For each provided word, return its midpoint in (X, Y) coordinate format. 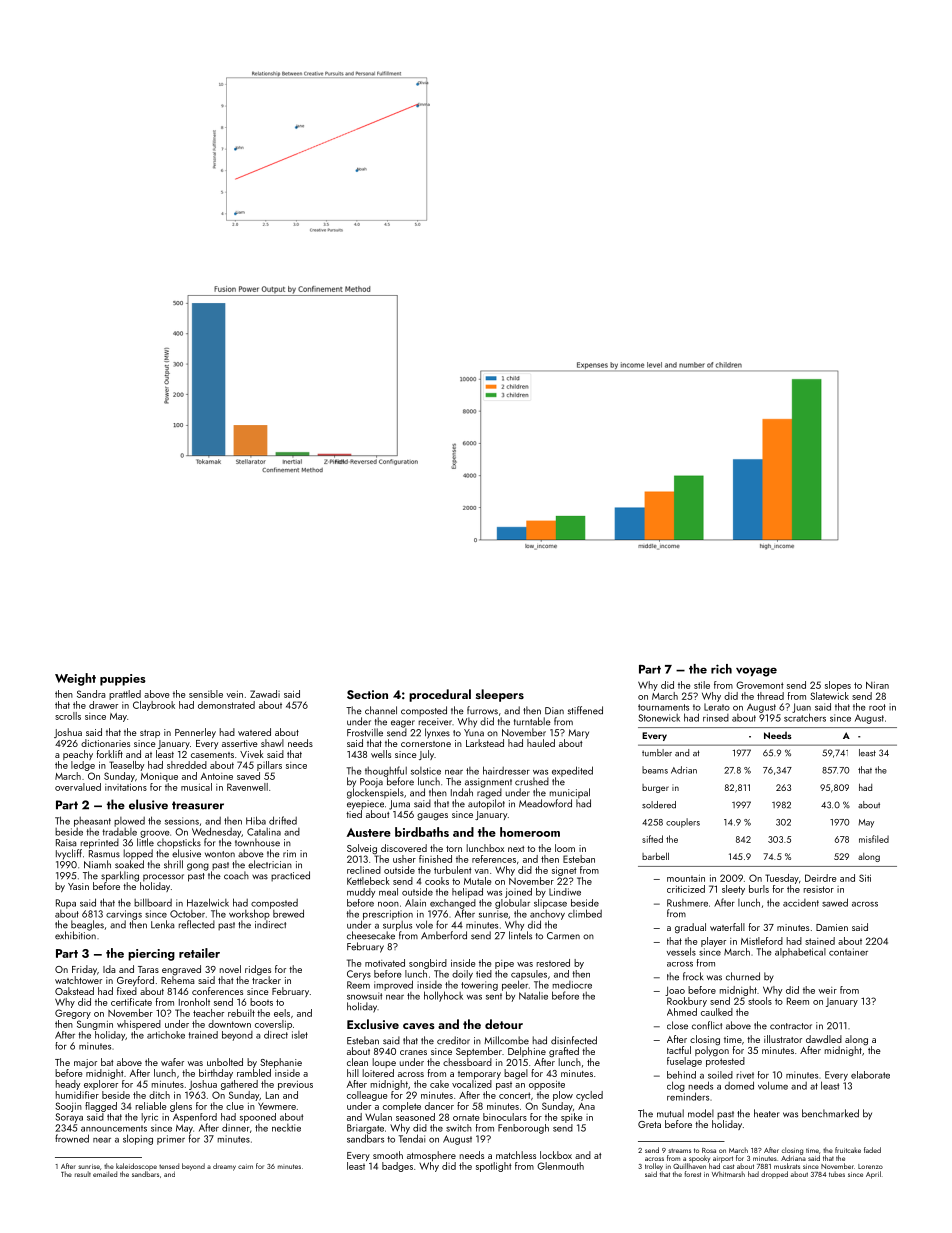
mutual (670, 1113)
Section (367, 695)
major (85, 1063)
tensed (169, 1166)
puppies (123, 680)
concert (515, 1095)
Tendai (412, 1138)
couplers (683, 823)
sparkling (120, 876)
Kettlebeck (368, 881)
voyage (756, 672)
